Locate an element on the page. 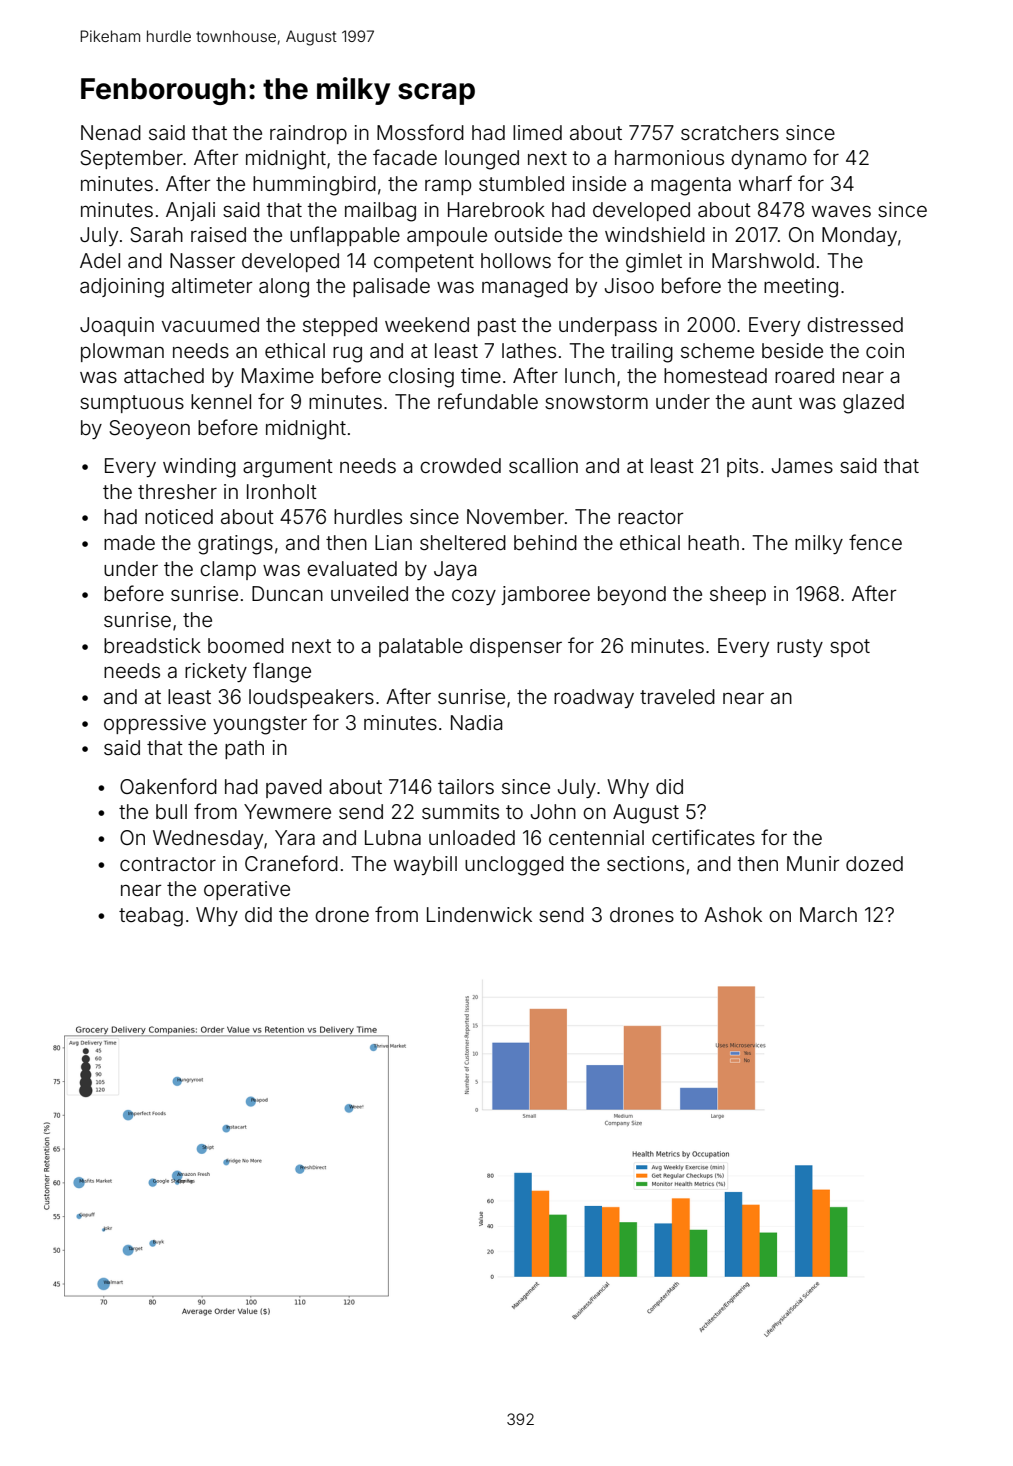 The image size is (1013, 1466). Lindenwick is located at coordinates (479, 914).
